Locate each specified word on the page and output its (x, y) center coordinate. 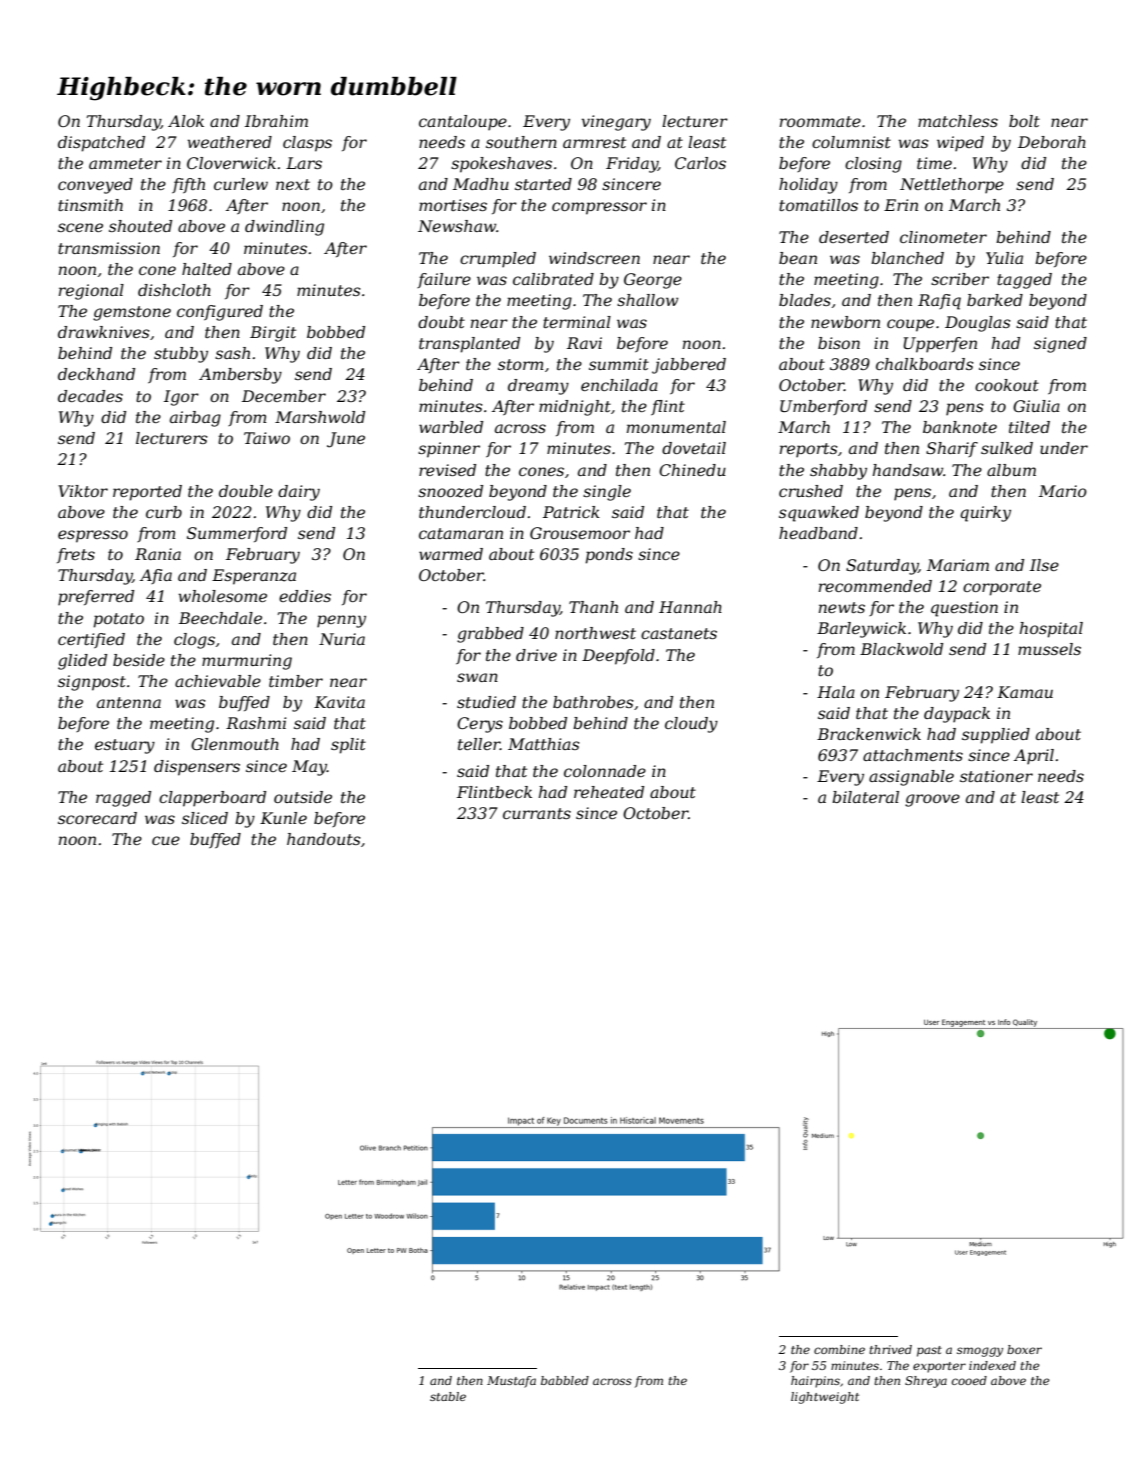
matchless (958, 121)
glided (82, 662)
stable (448, 1396)
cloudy (691, 725)
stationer (996, 776)
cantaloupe (463, 123)
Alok (186, 121)
